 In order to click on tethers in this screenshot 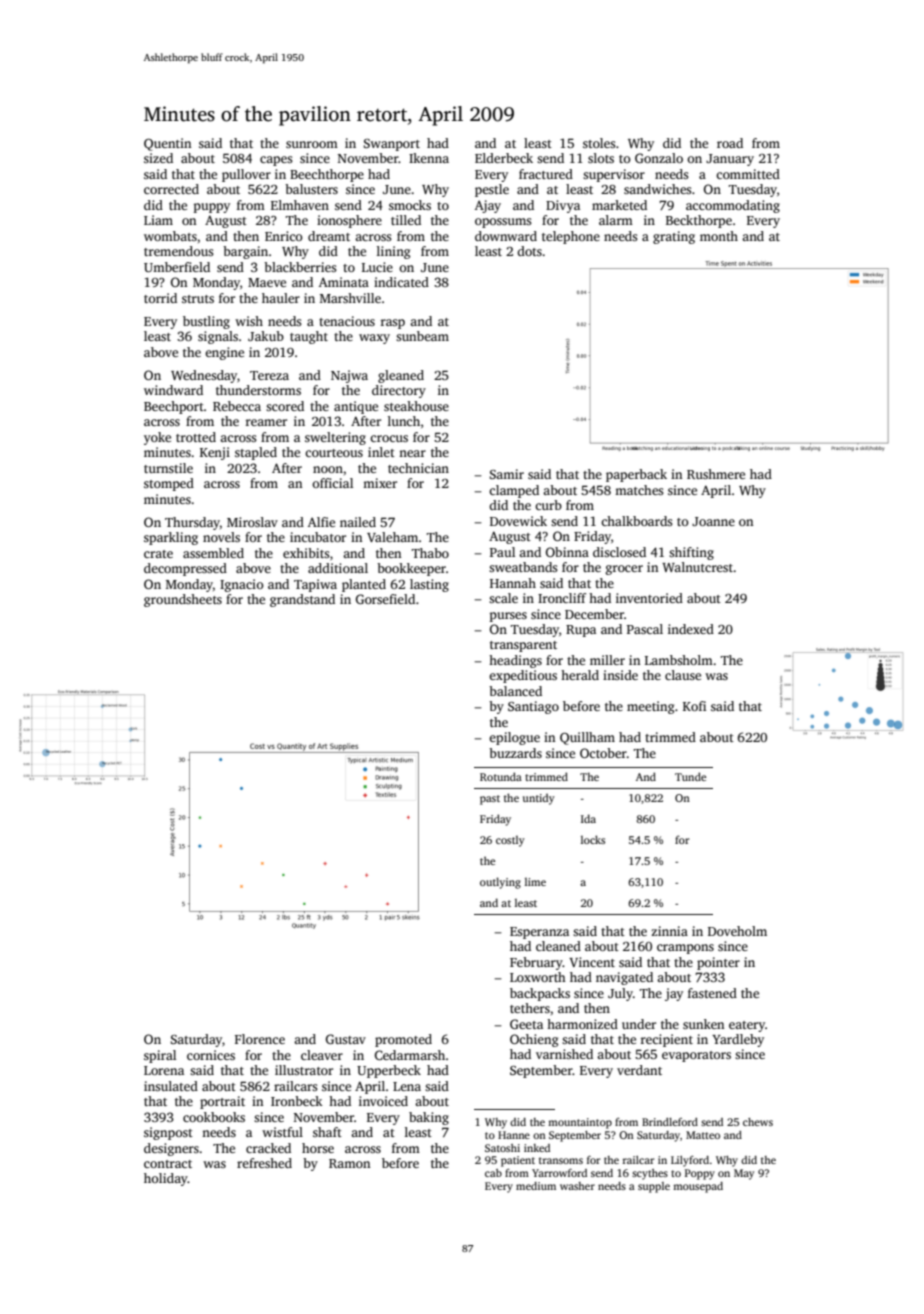, I will do `click(530, 1008)`.
